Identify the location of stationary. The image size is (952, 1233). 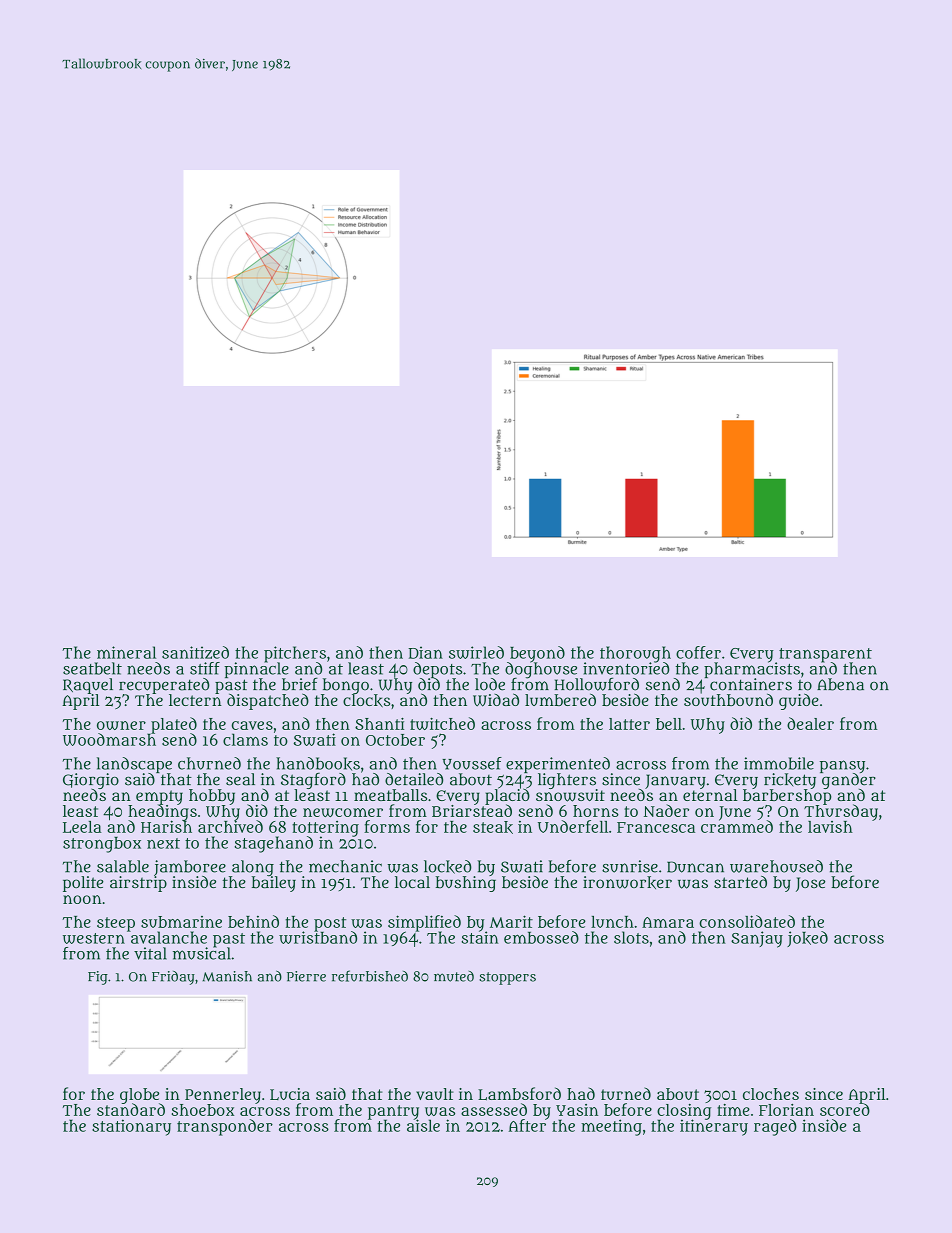
(131, 1127).
